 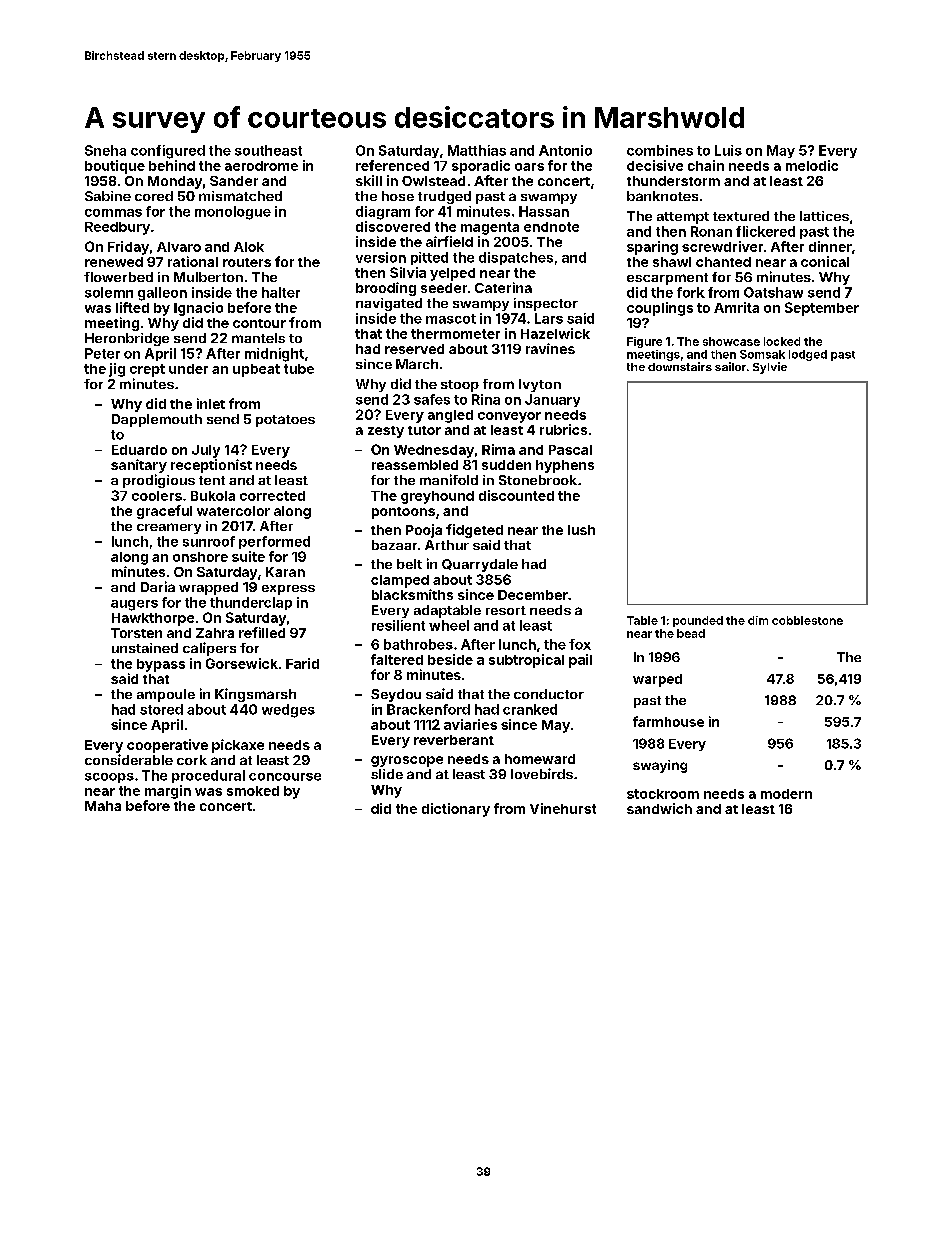 I want to click on conical, so click(x=825, y=261).
